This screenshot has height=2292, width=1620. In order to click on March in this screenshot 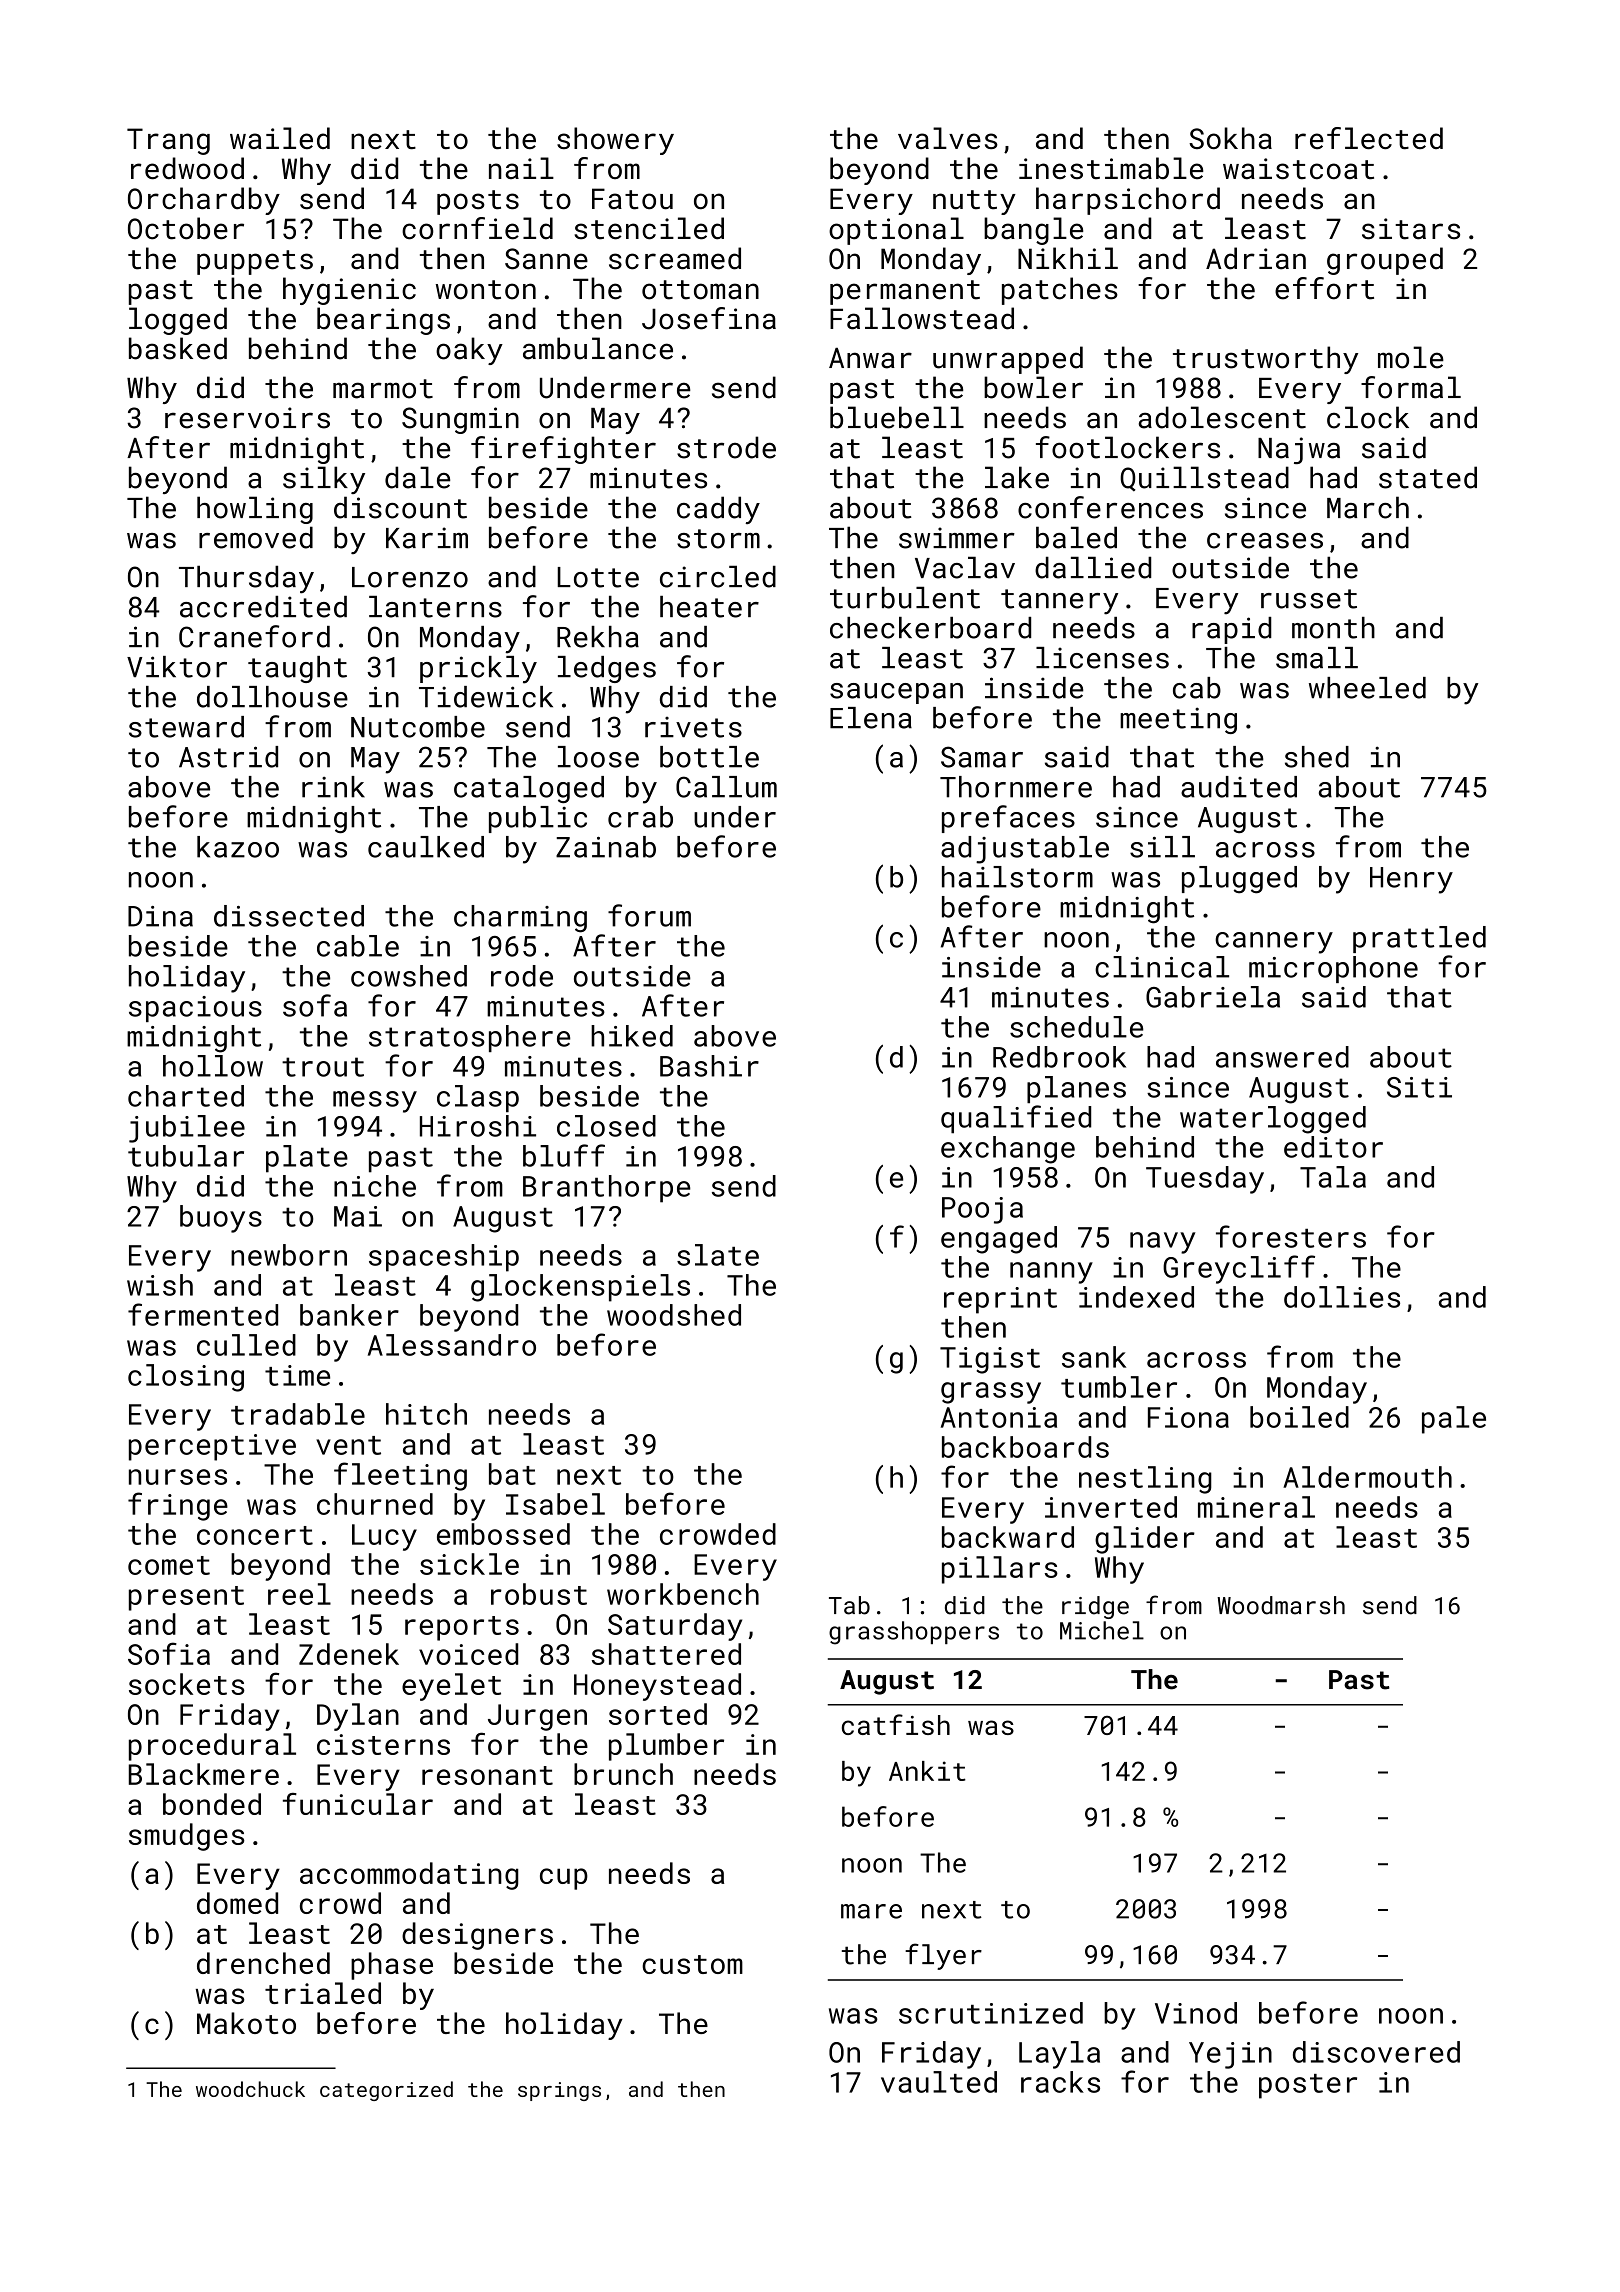, I will do `click(1368, 507)`.
